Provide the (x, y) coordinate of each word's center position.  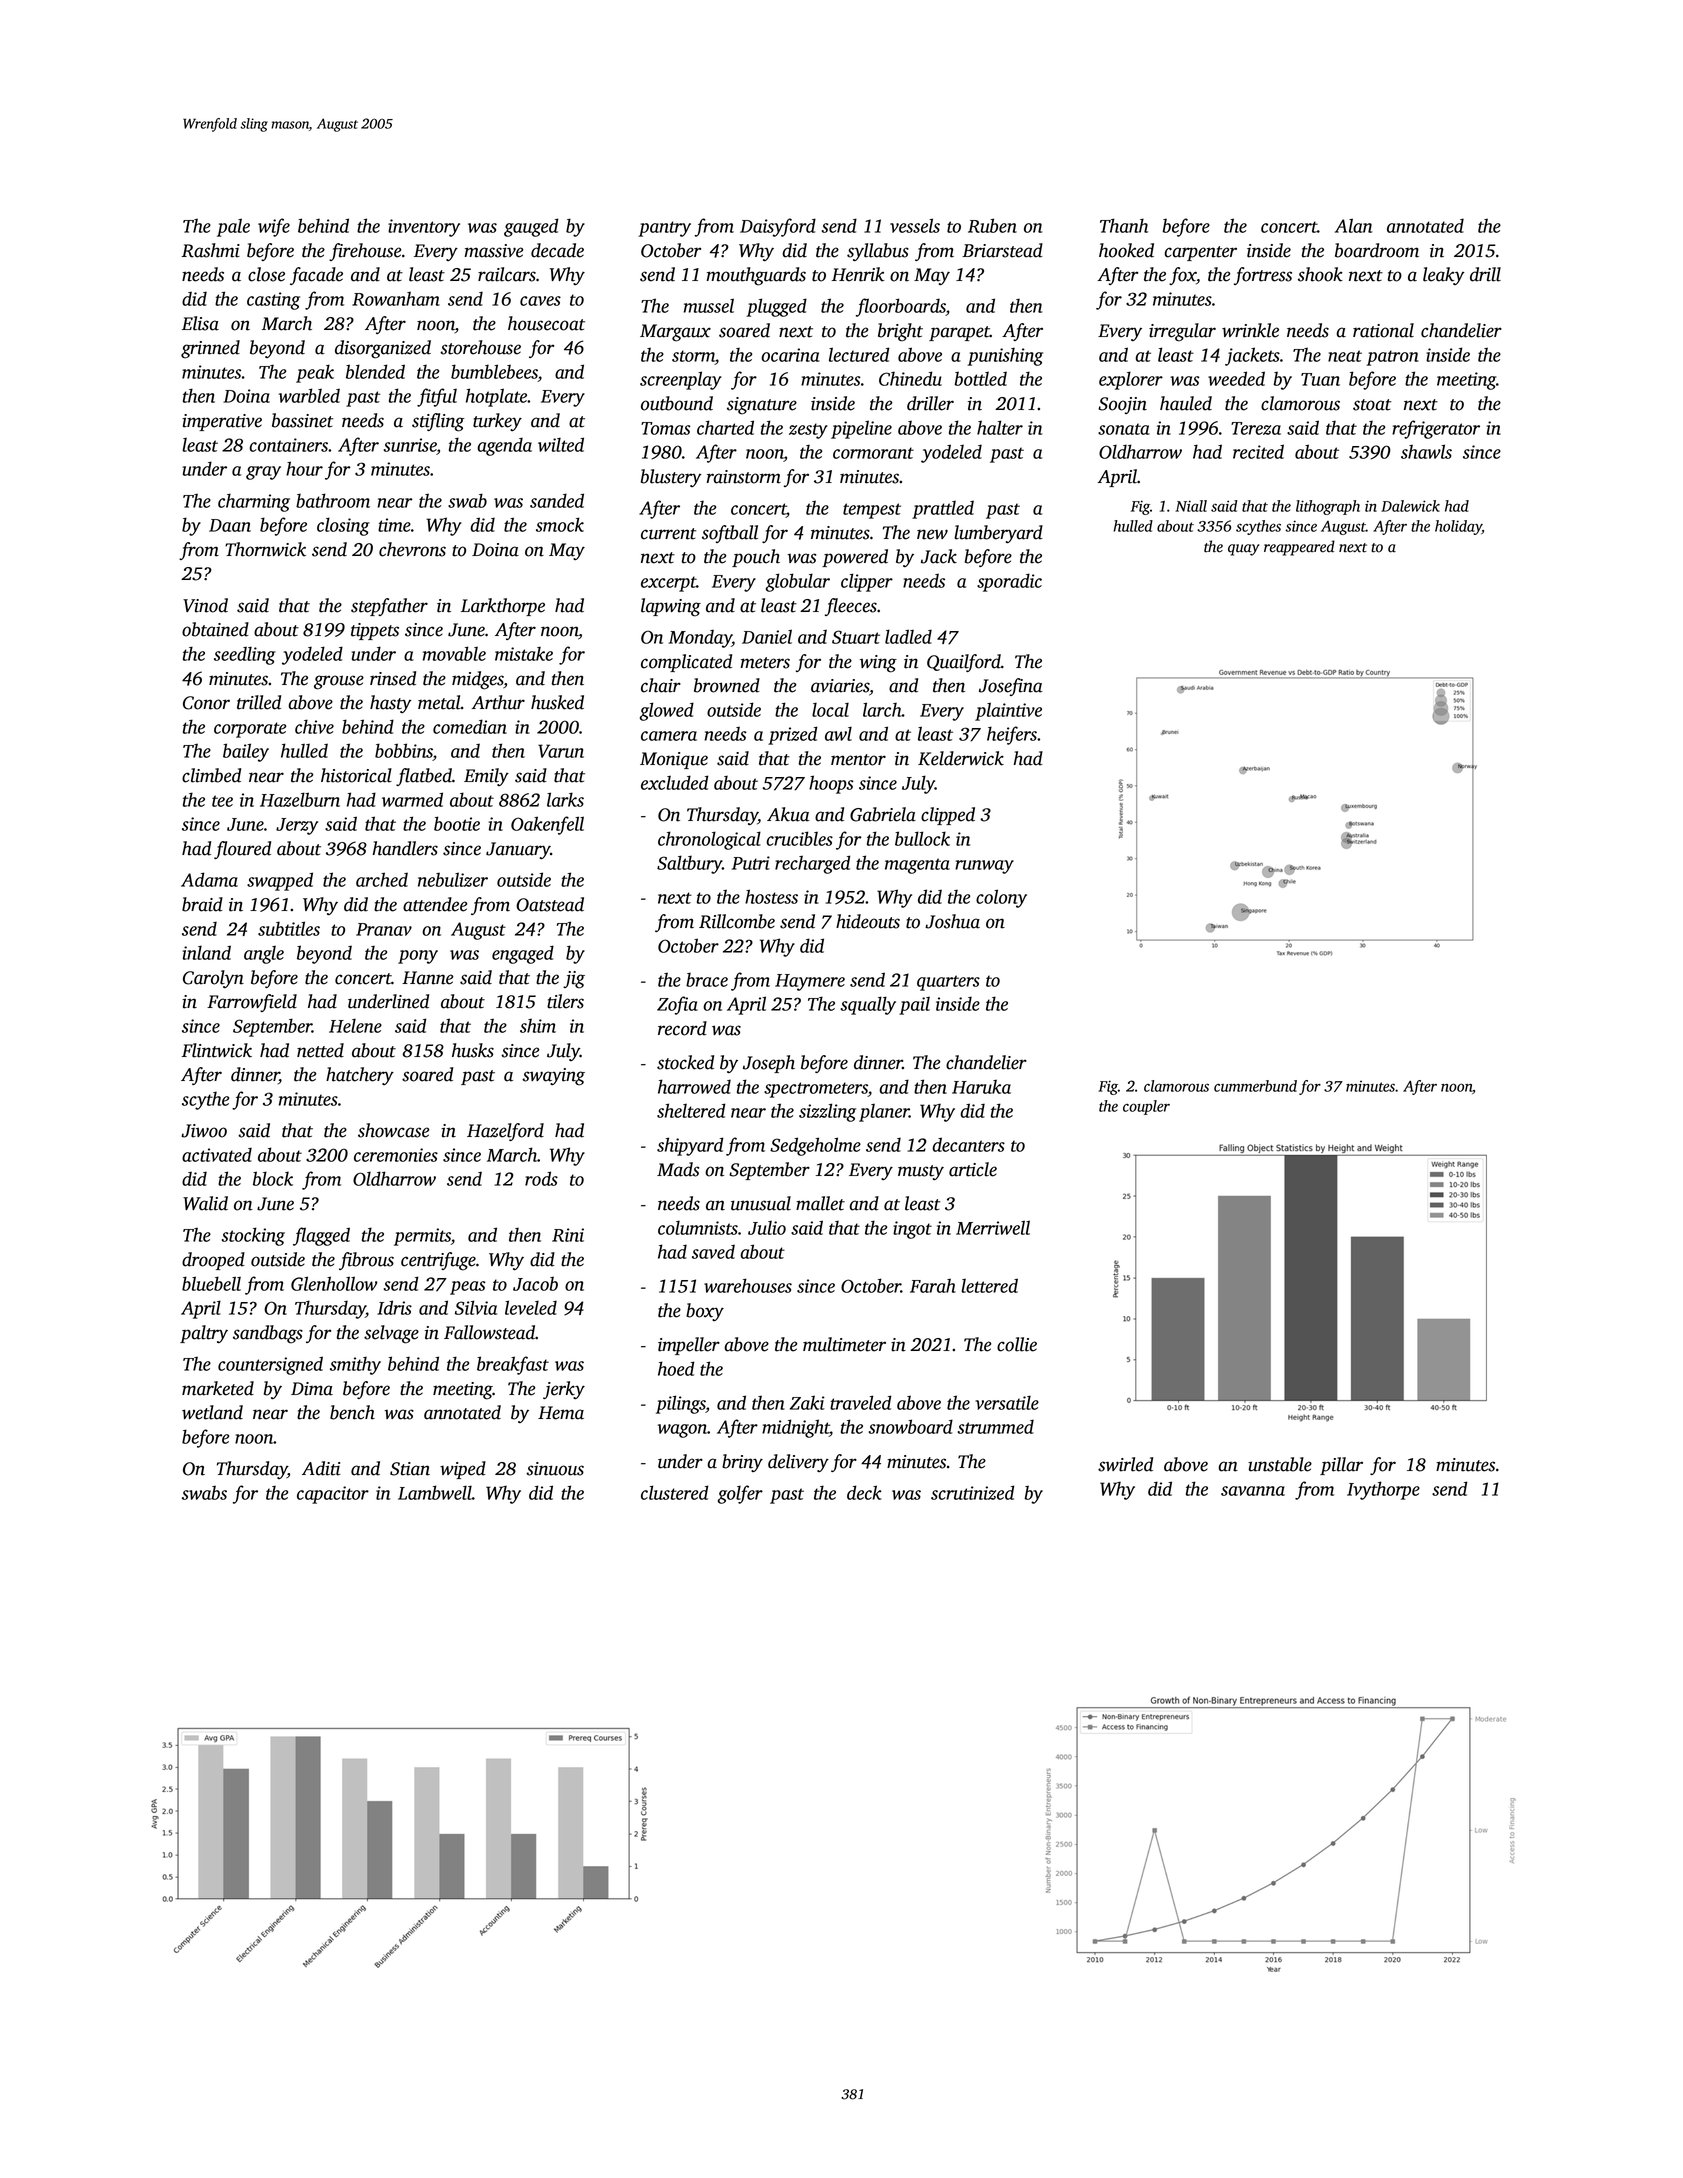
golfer (740, 1494)
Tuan (1320, 379)
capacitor (333, 1495)
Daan (230, 525)
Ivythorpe (1383, 1490)
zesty (808, 431)
